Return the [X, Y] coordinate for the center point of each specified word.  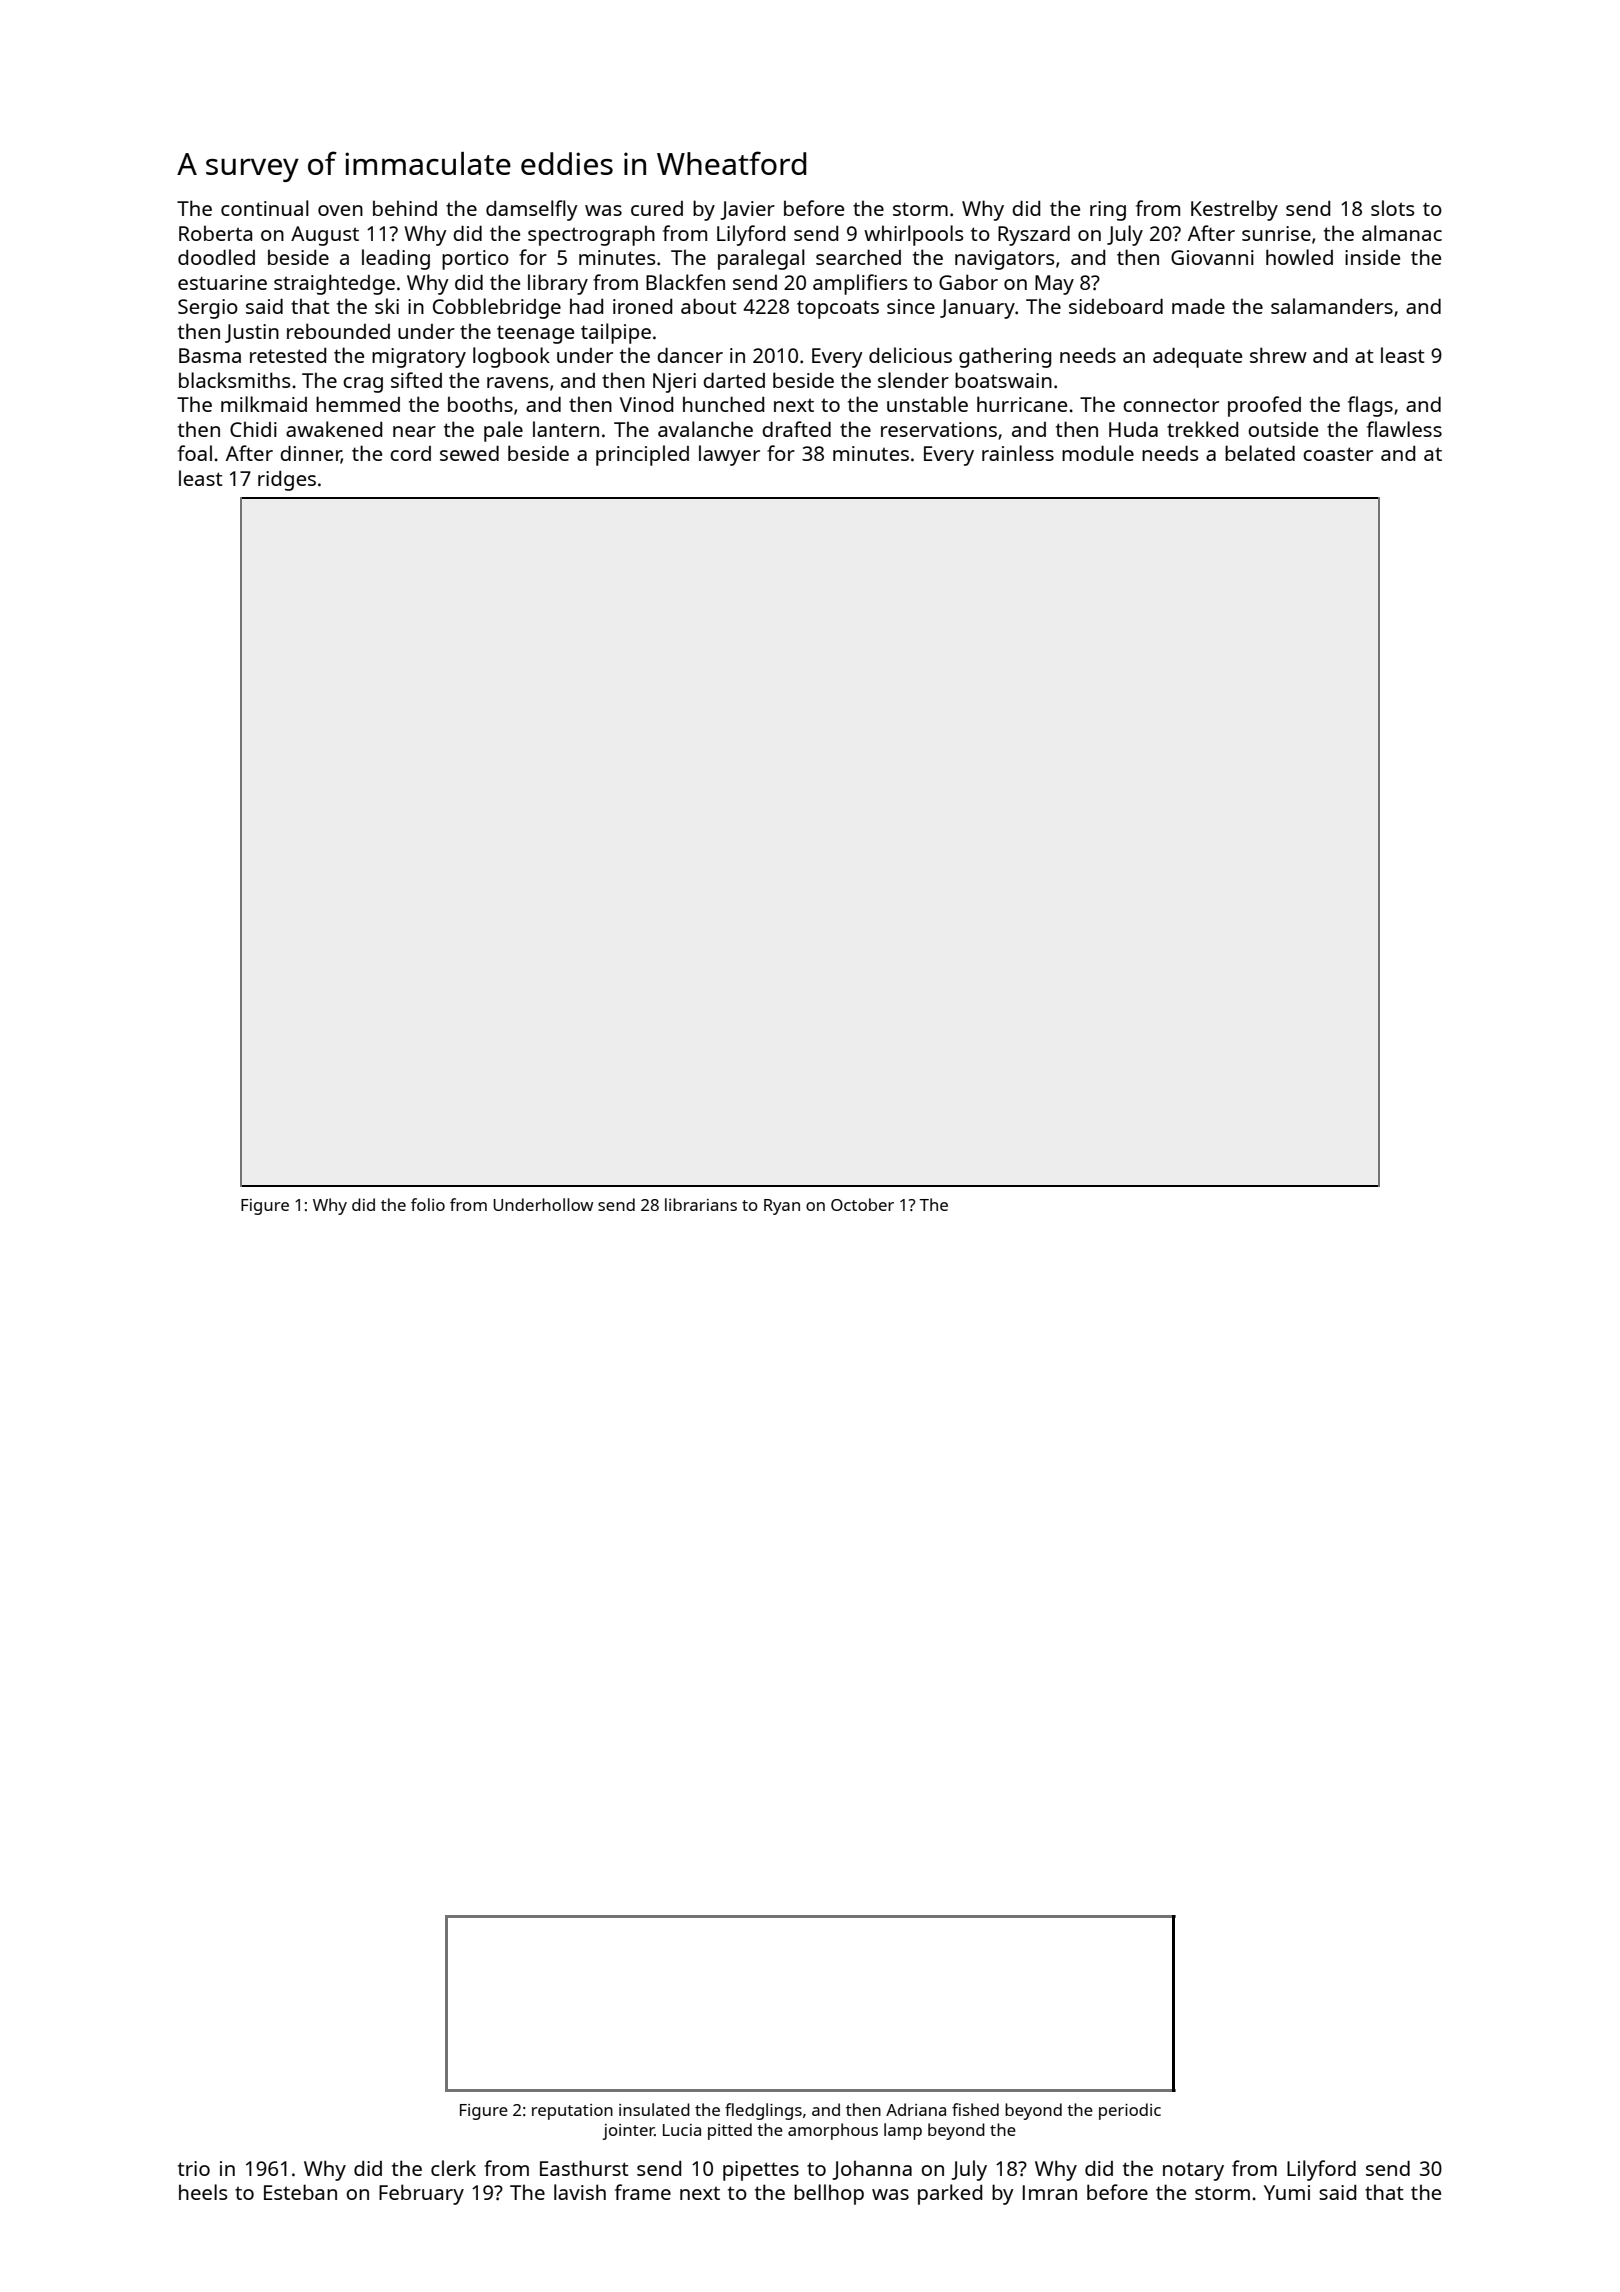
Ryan [782, 1207]
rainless [1018, 453]
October [862, 1204]
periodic [1130, 2111]
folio [428, 1204]
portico [475, 260]
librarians [701, 1204]
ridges [287, 481]
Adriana [916, 2109]
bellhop [829, 2194]
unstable [927, 404]
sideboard [1116, 306]
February [421, 2194]
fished [975, 2109]
